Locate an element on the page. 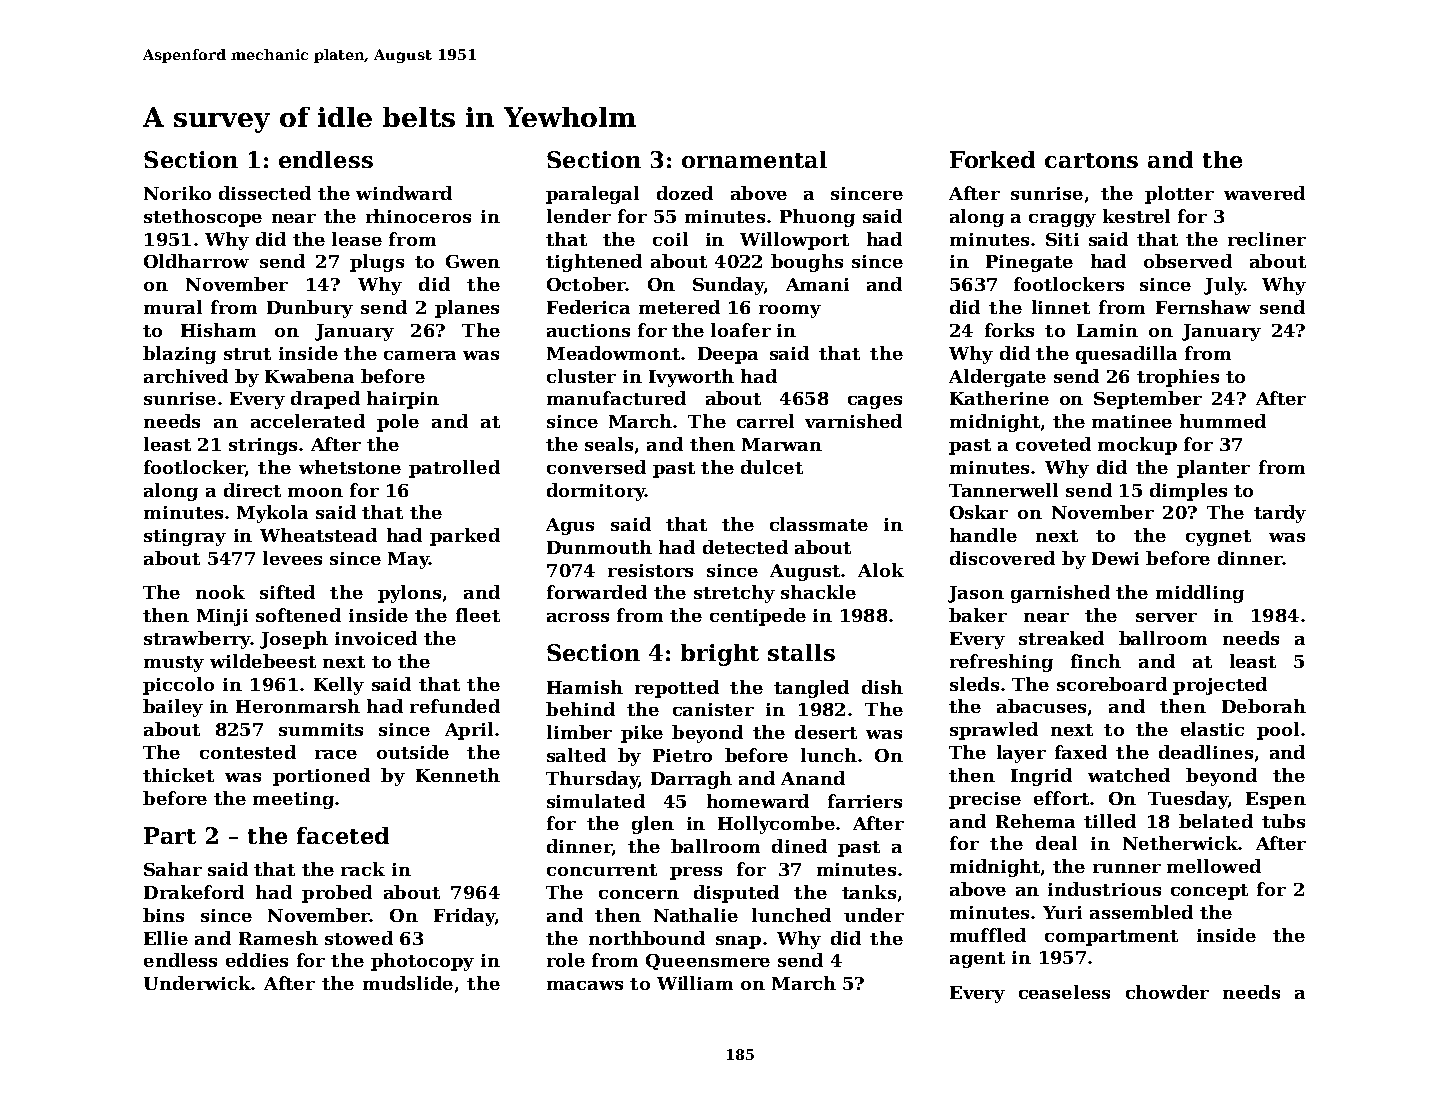 The width and height of the image is (1449, 1119). mudslide is located at coordinates (408, 983).
